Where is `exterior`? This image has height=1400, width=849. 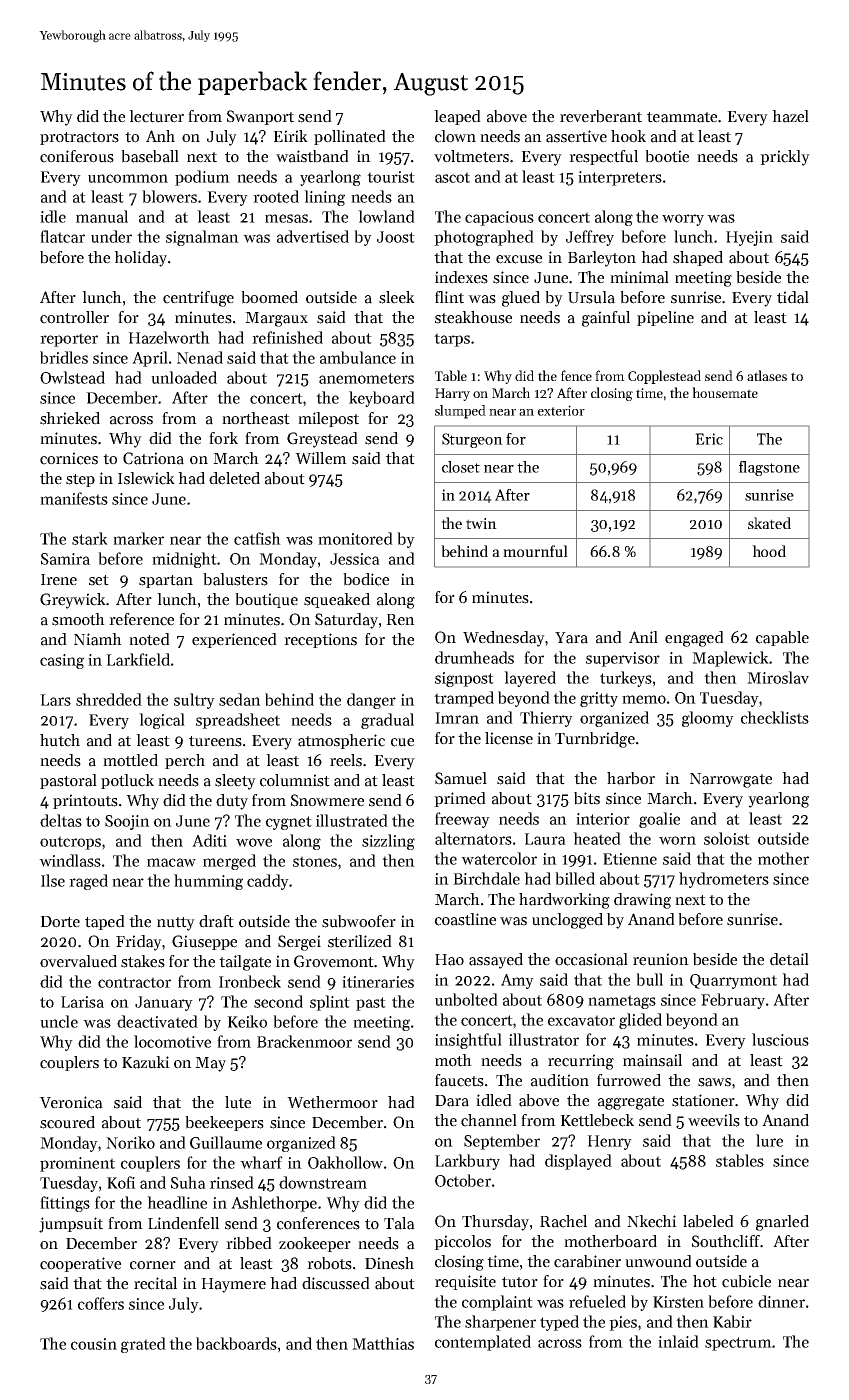
exterior is located at coordinates (561, 410).
